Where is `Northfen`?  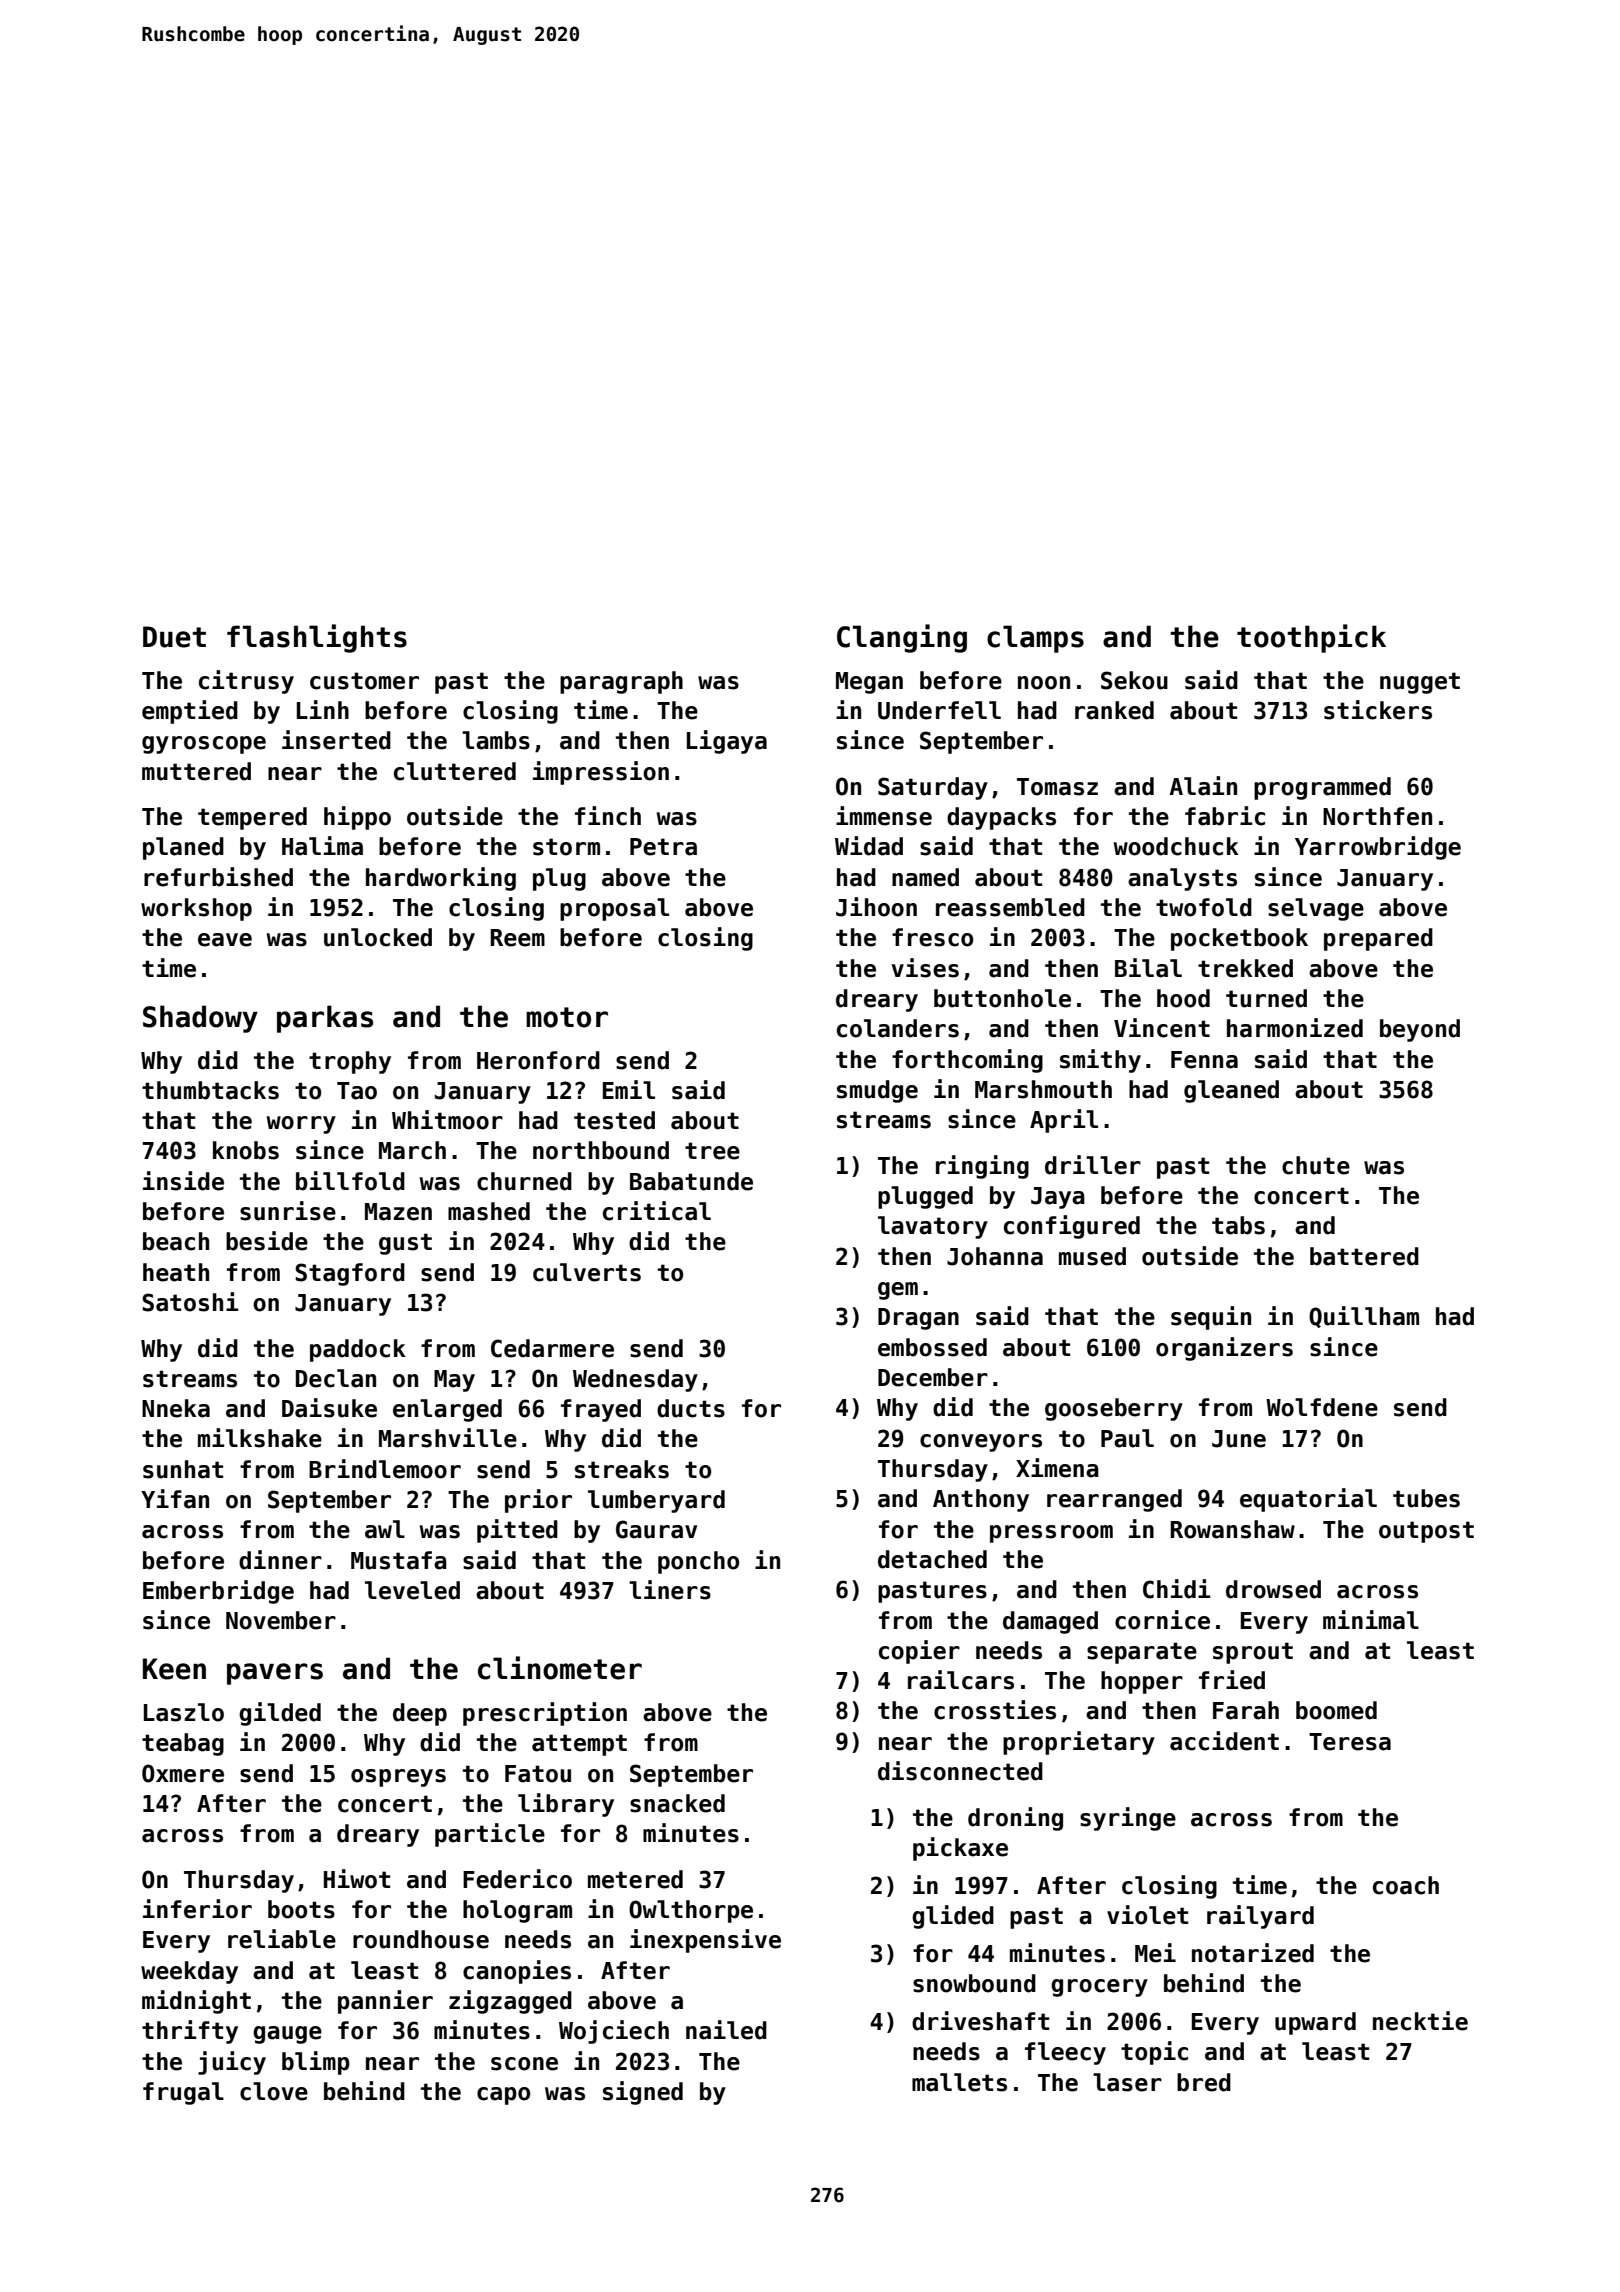
Northfen is located at coordinates (1377, 816).
